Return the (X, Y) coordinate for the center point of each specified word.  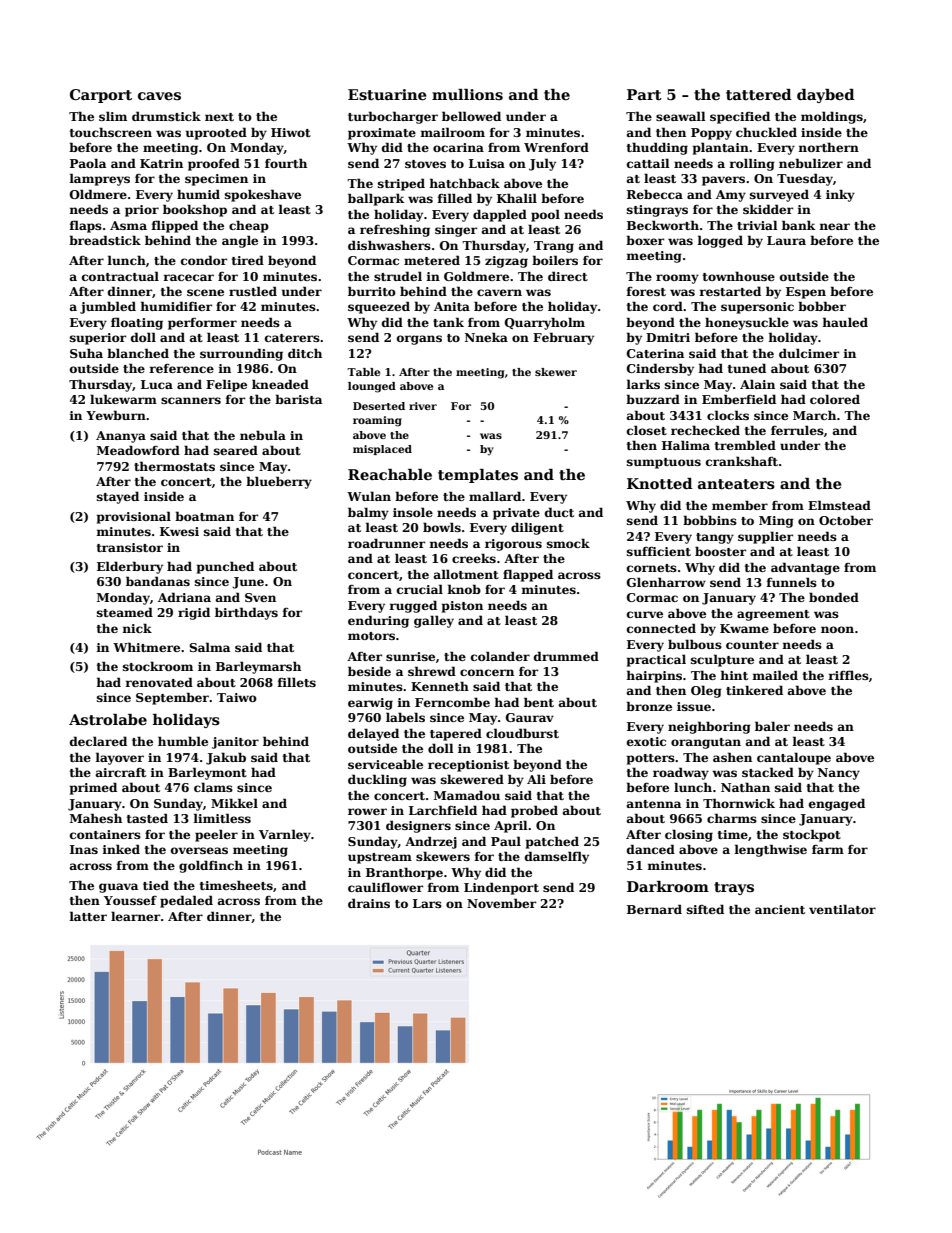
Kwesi (179, 531)
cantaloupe (794, 758)
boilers (555, 260)
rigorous (513, 545)
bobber (822, 306)
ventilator (842, 909)
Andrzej (431, 842)
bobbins (710, 520)
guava (118, 888)
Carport (101, 96)
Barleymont (207, 773)
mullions (467, 94)
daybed (826, 96)
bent (539, 702)
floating (137, 323)
